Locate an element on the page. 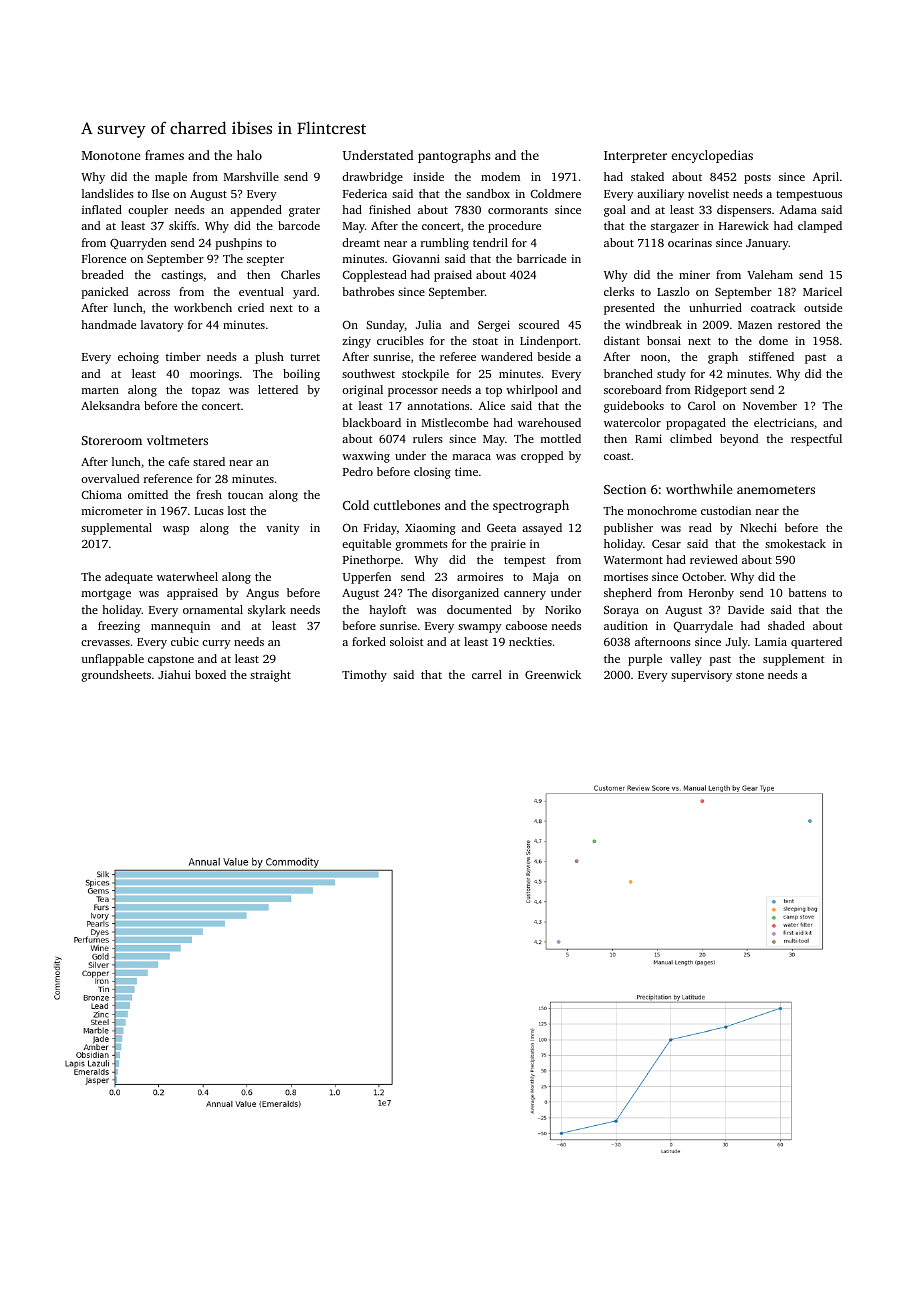 The width and height of the document is (924, 1308). groundsheets is located at coordinates (116, 676).
